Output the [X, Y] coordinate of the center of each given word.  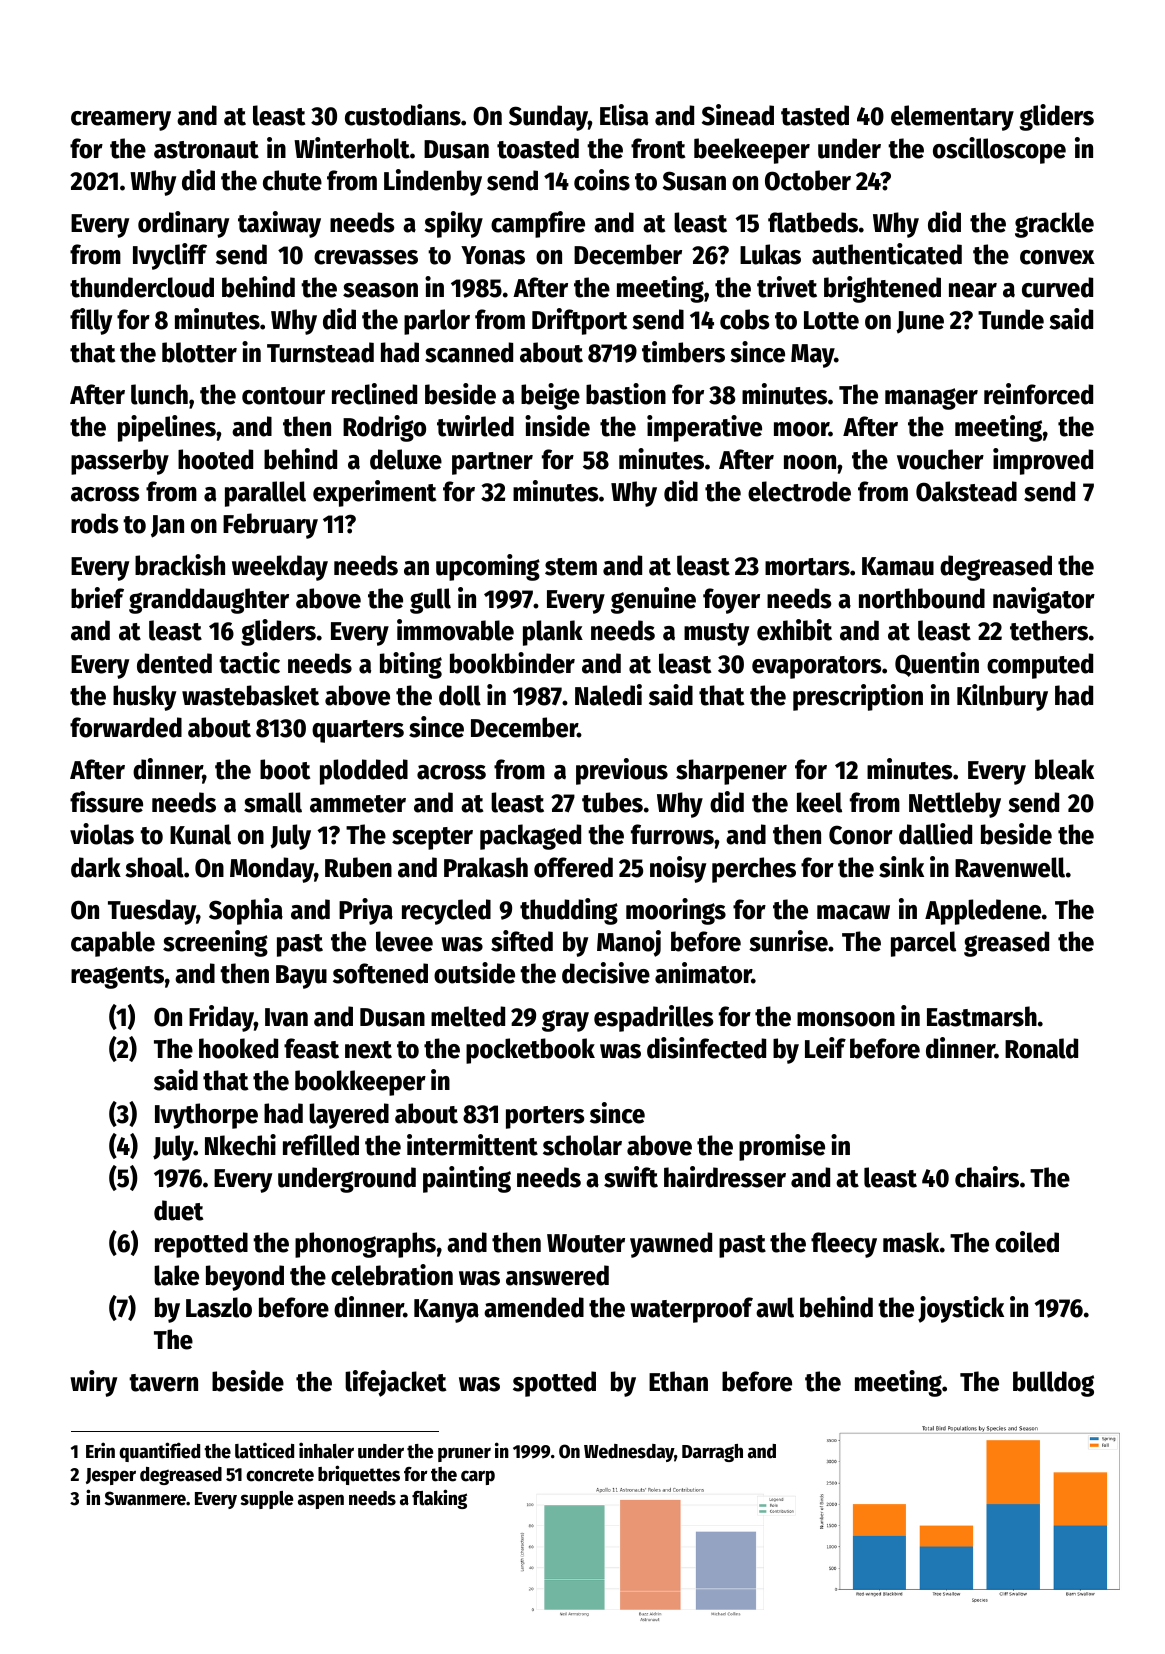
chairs [987, 1177]
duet [178, 1210]
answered [557, 1275]
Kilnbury [1002, 697]
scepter [432, 838]
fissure [106, 802]
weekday [280, 568]
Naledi [608, 695]
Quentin [937, 664]
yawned [671, 1245]
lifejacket [395, 1383]
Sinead [738, 115]
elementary [952, 118]
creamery [121, 121]
